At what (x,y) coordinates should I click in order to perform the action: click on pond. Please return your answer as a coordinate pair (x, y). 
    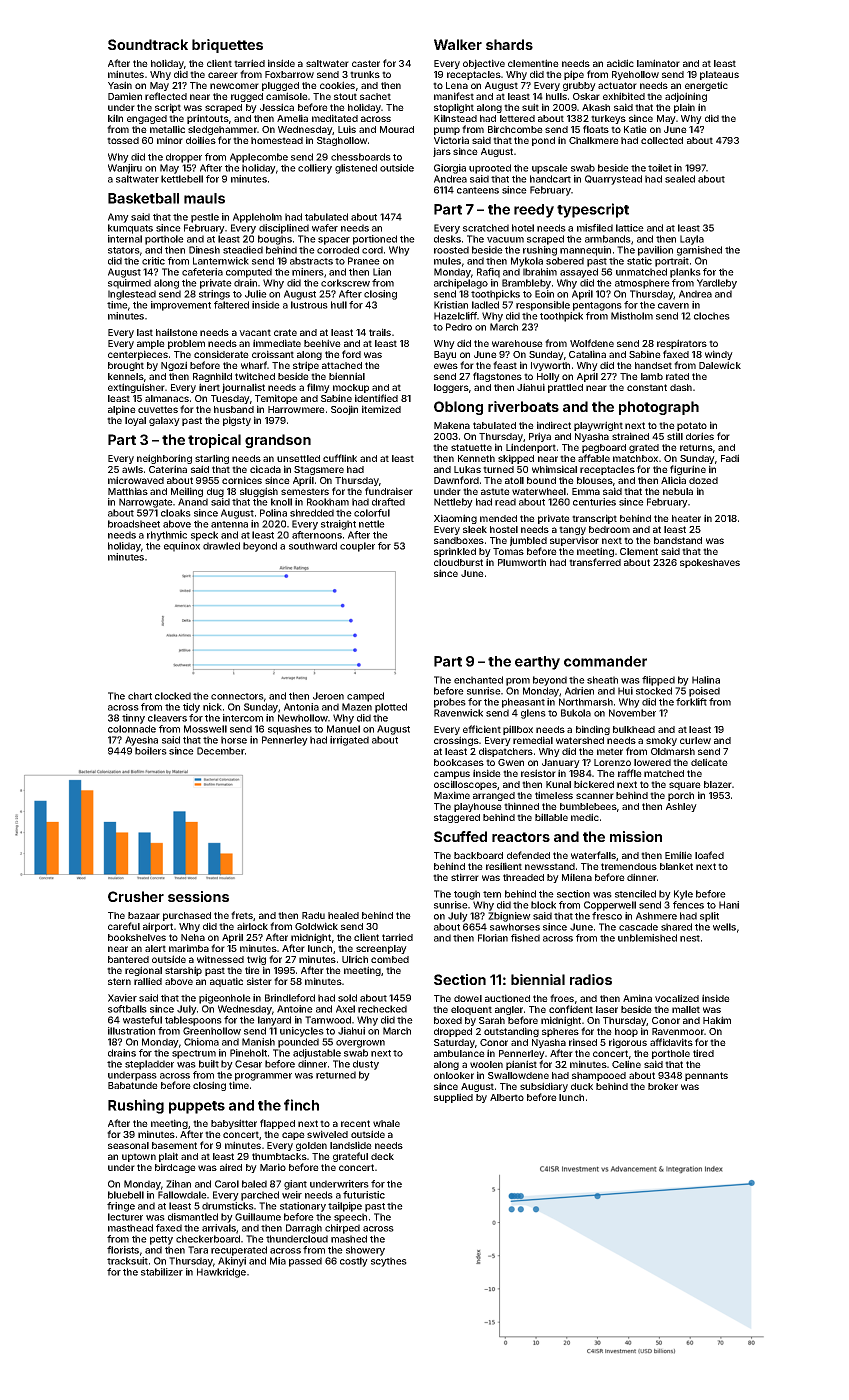
    Looking at the image, I should click on (543, 141).
